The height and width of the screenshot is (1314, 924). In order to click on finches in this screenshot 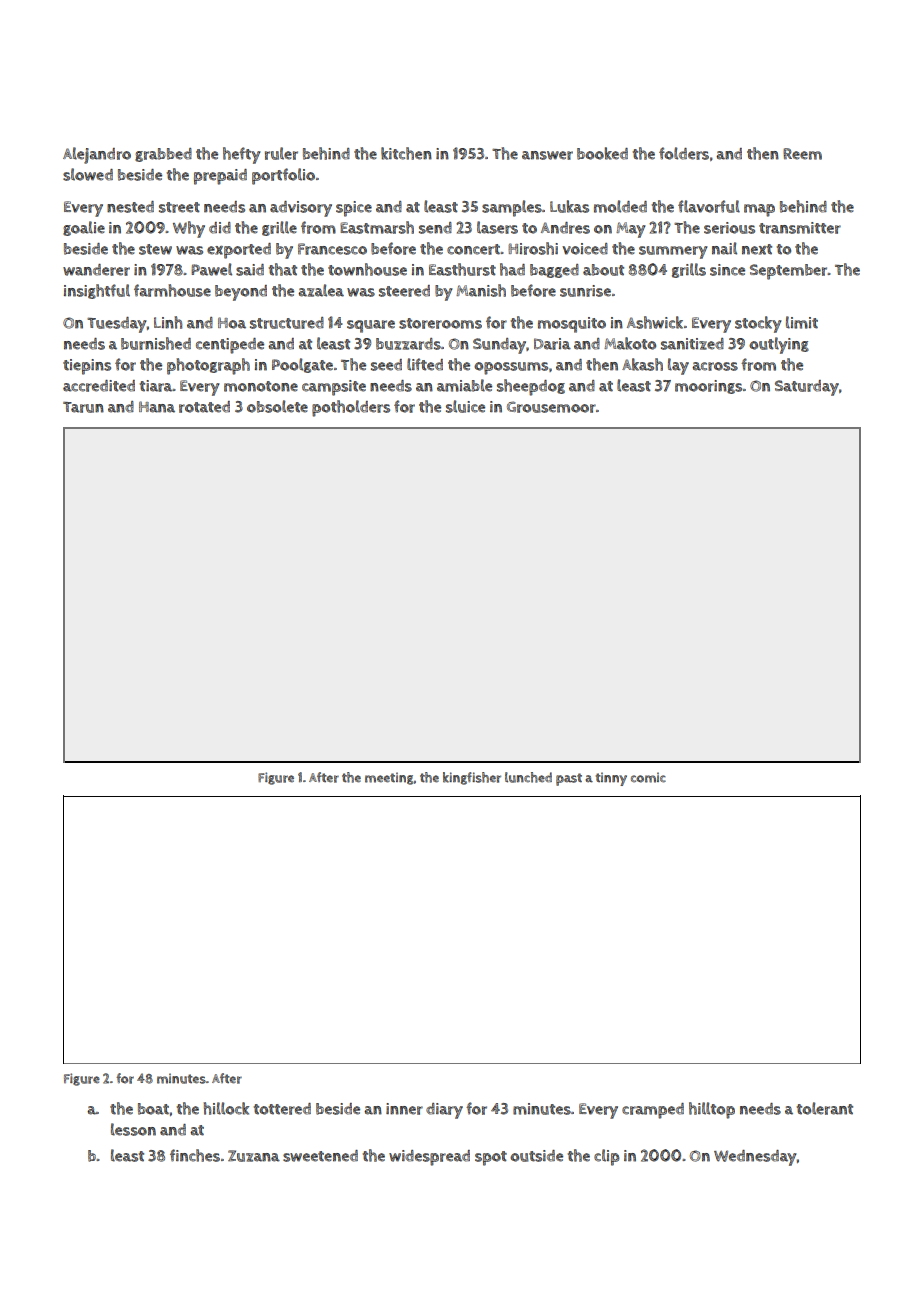, I will do `click(195, 1155)`.
